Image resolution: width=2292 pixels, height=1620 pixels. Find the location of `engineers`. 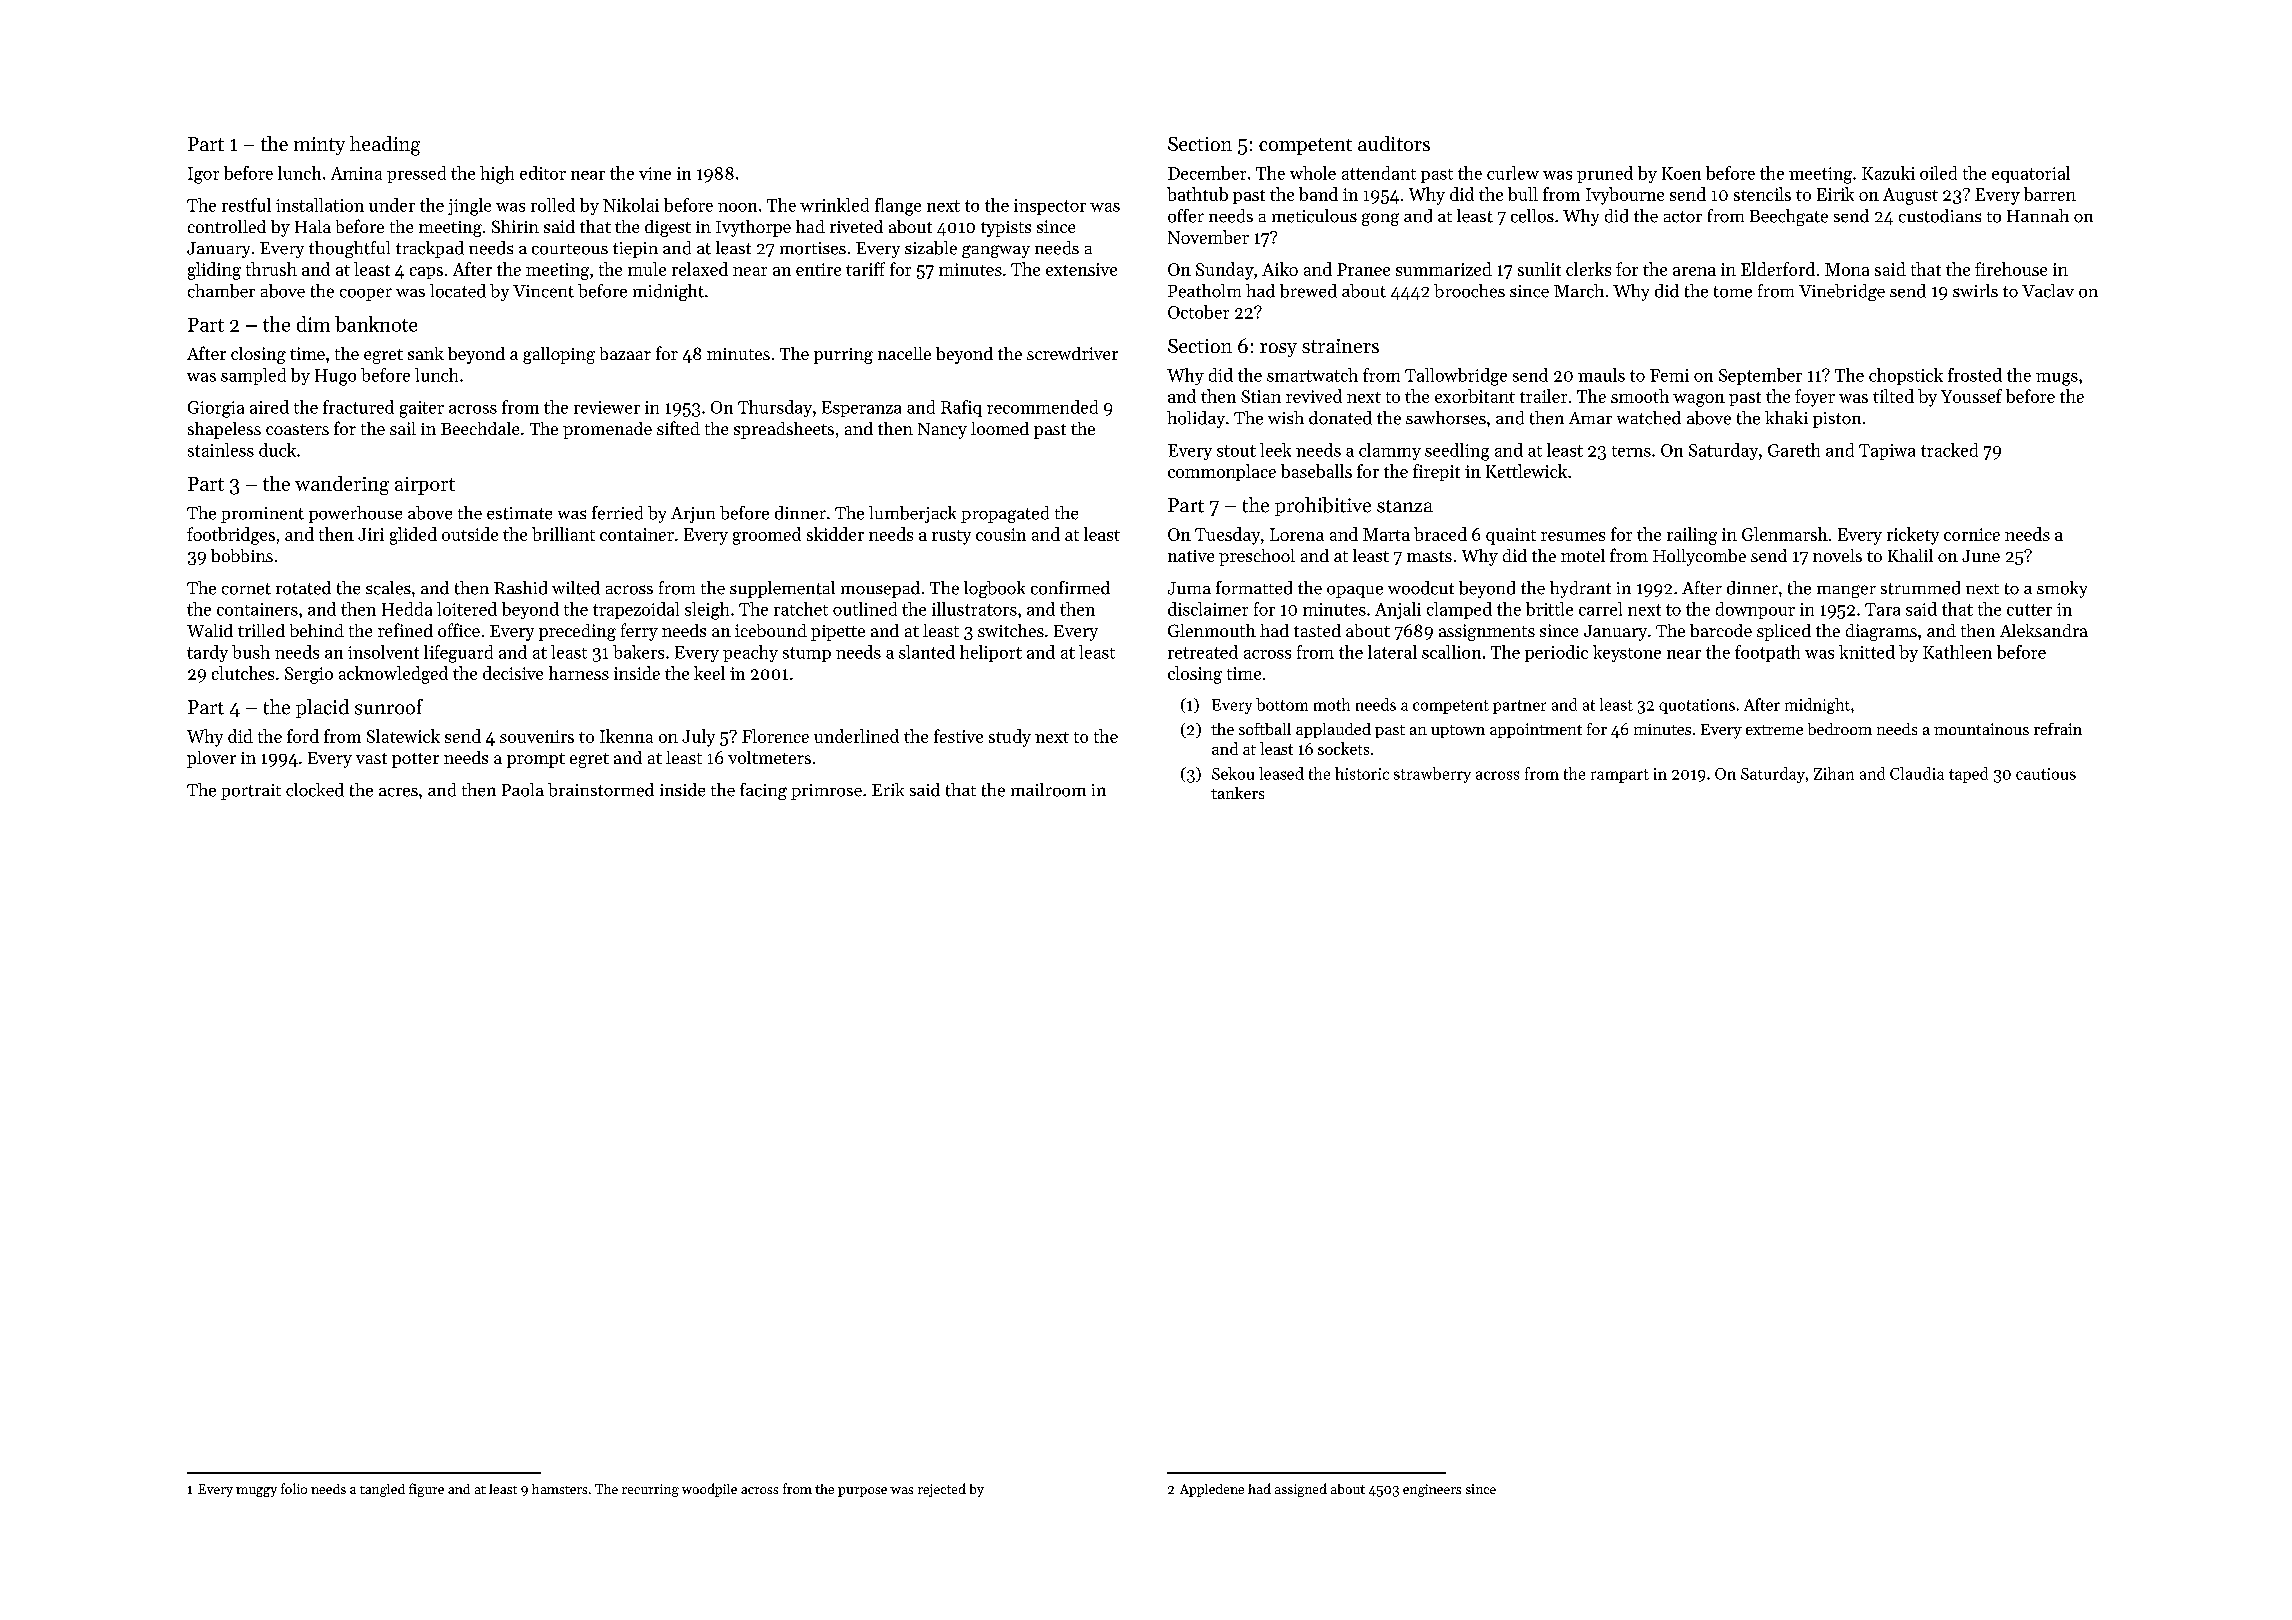

engineers is located at coordinates (1432, 1490).
